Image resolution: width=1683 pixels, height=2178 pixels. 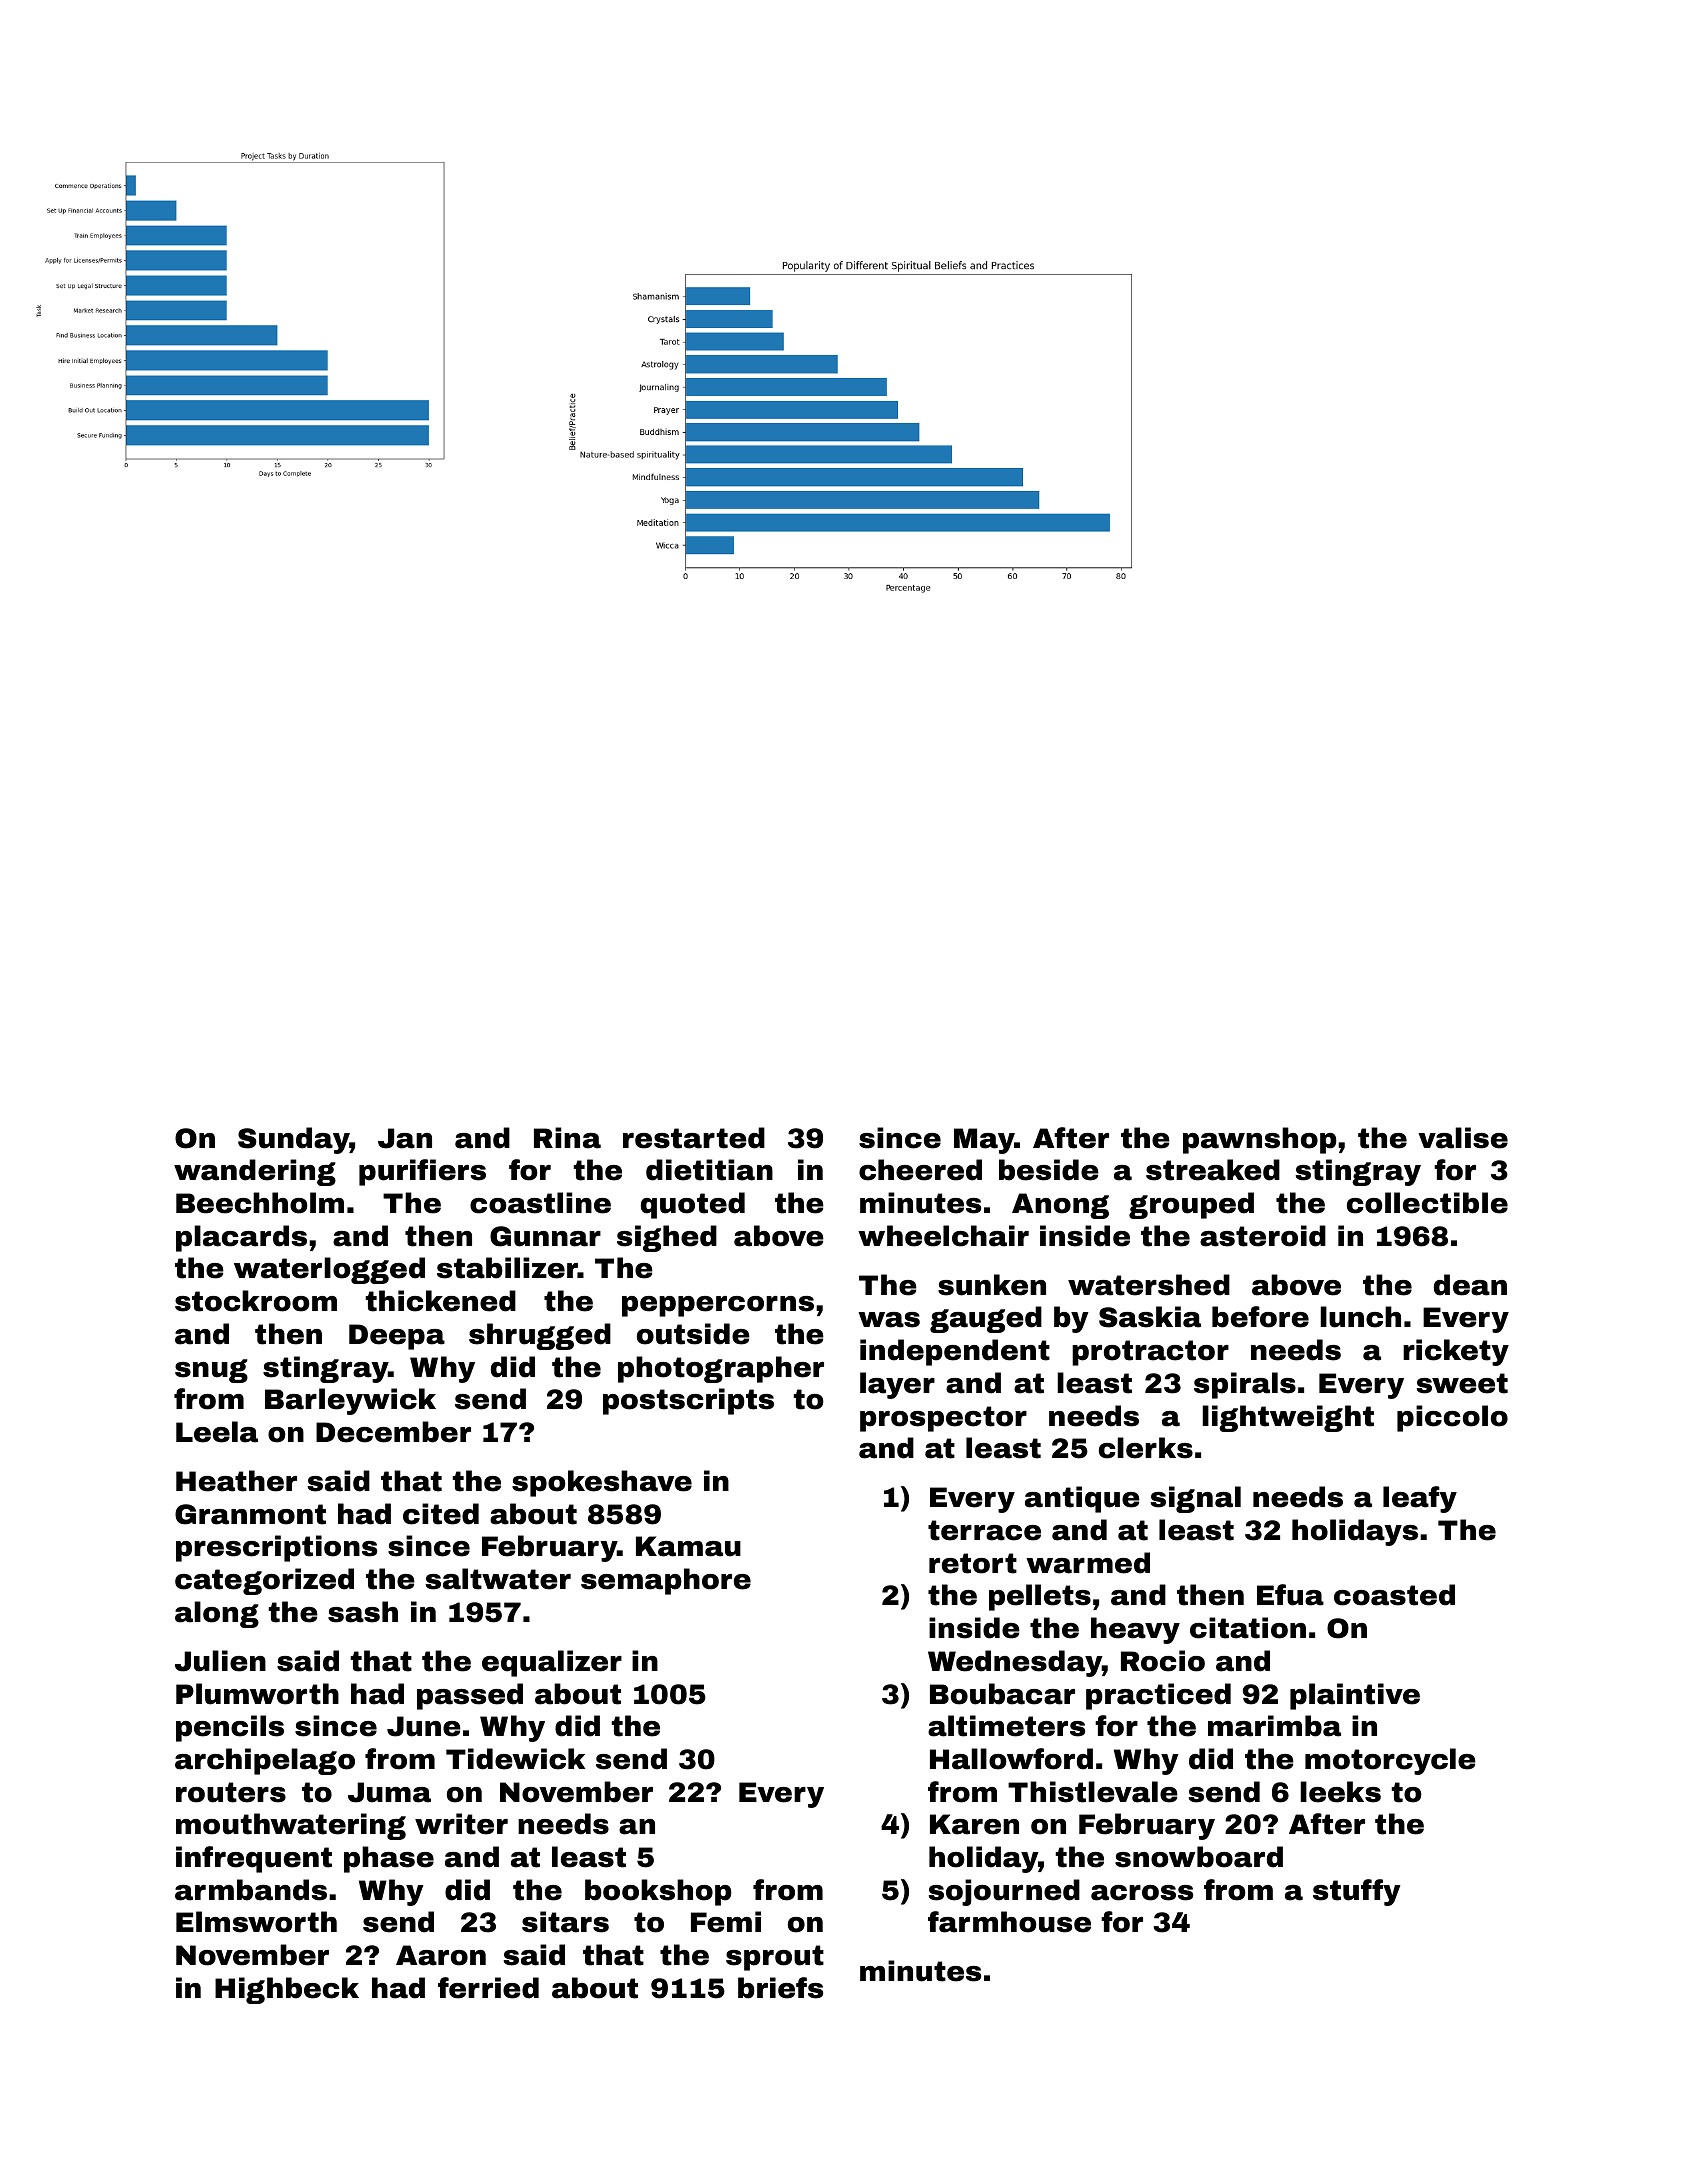 I want to click on wheelchair, so click(x=943, y=1236).
